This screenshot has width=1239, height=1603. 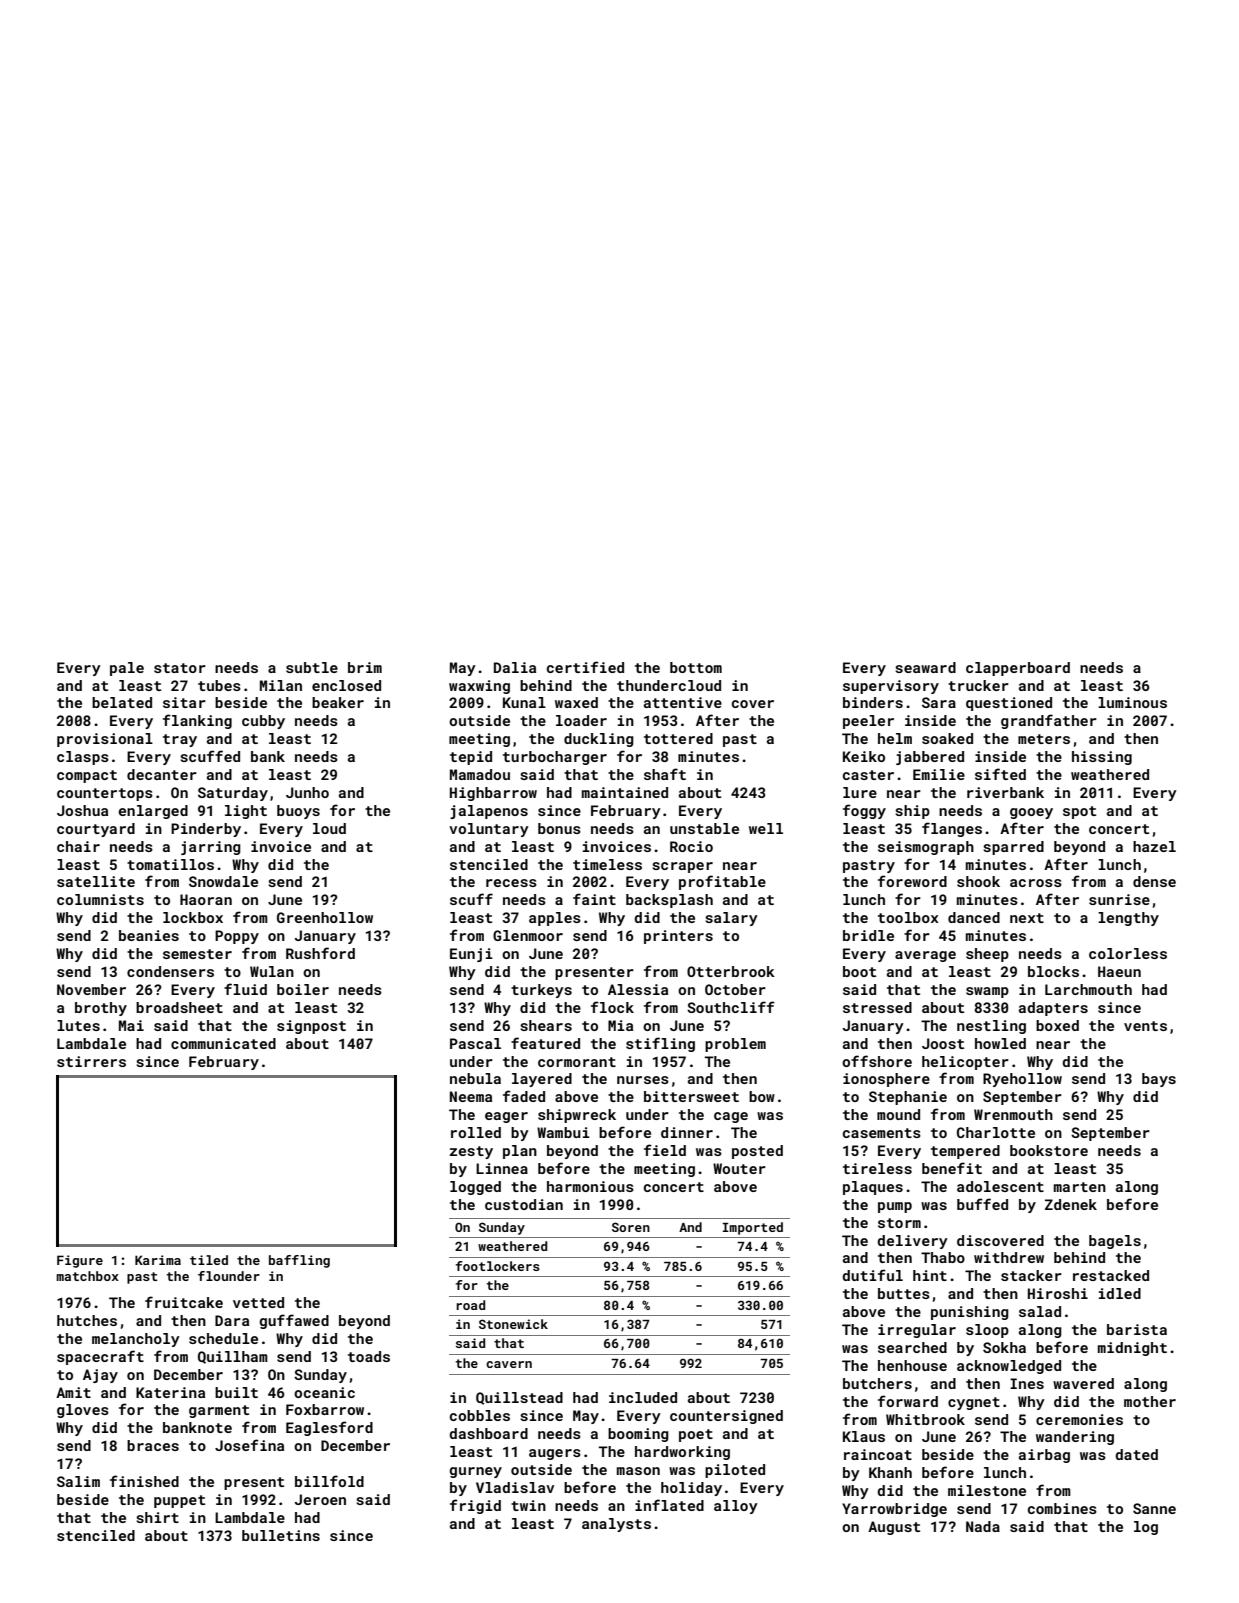 I want to click on hazel, so click(x=1154, y=846).
